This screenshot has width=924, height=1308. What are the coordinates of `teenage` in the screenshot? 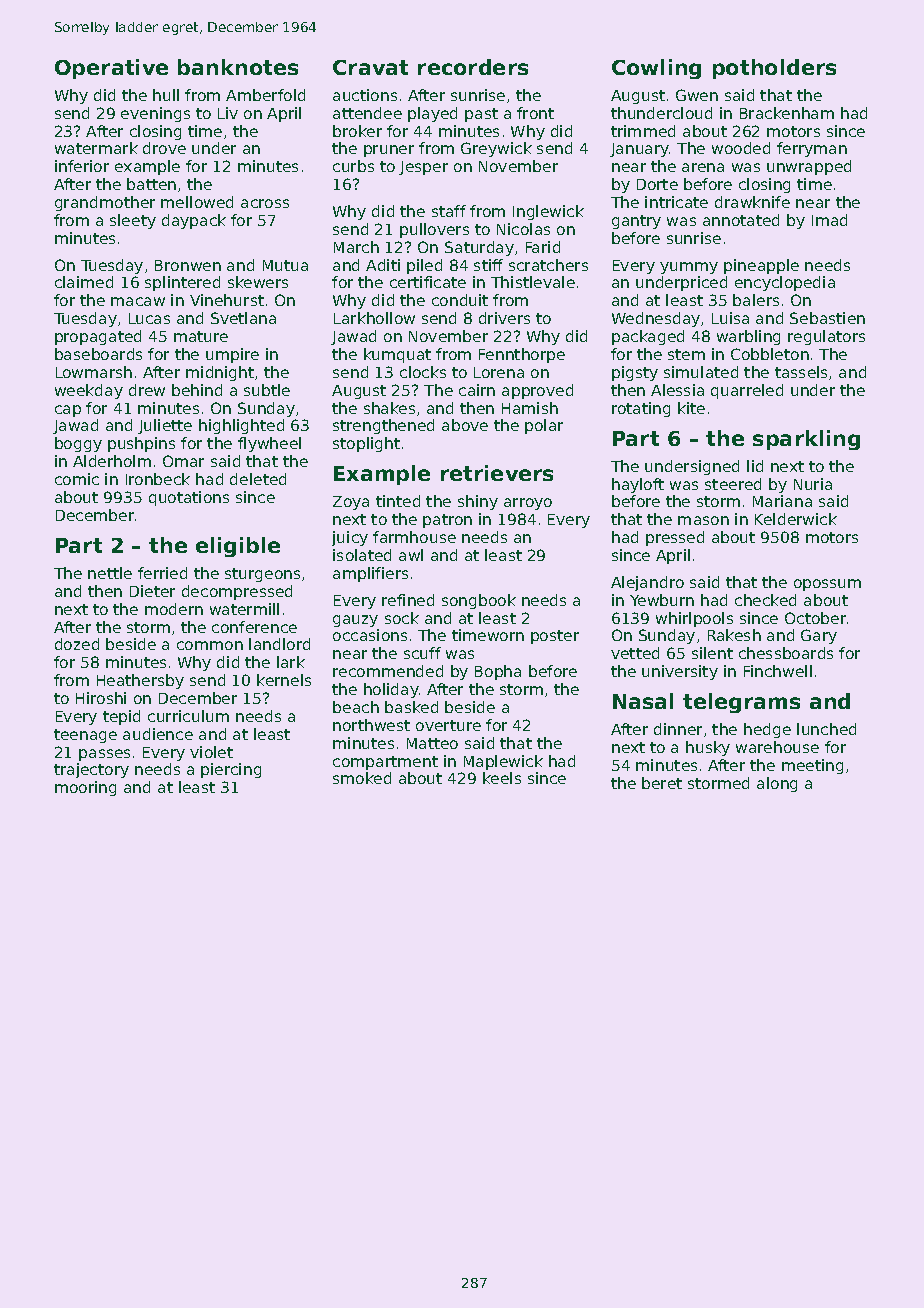 It's located at (85, 736).
